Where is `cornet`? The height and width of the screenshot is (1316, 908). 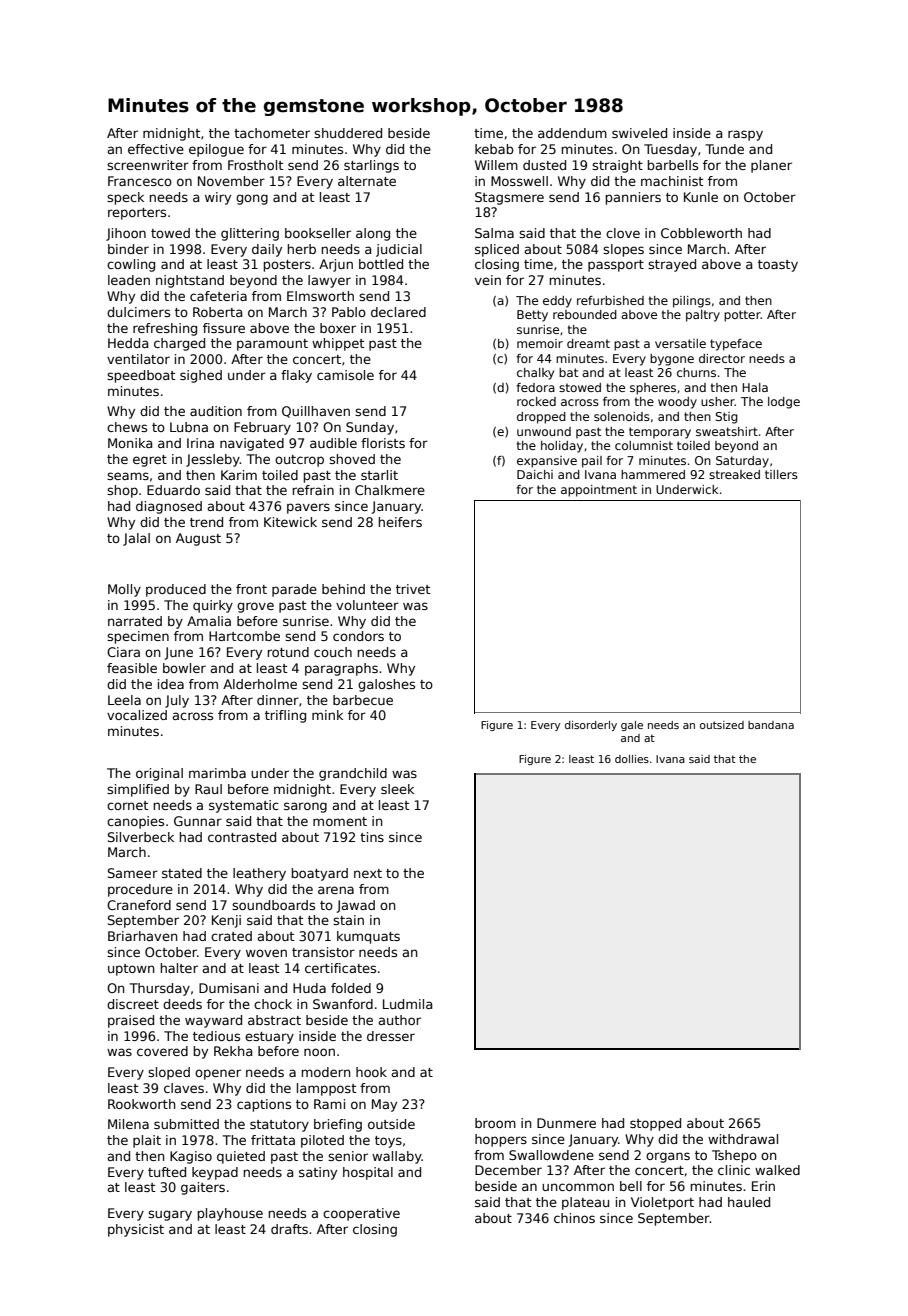
cornet is located at coordinates (127, 805).
